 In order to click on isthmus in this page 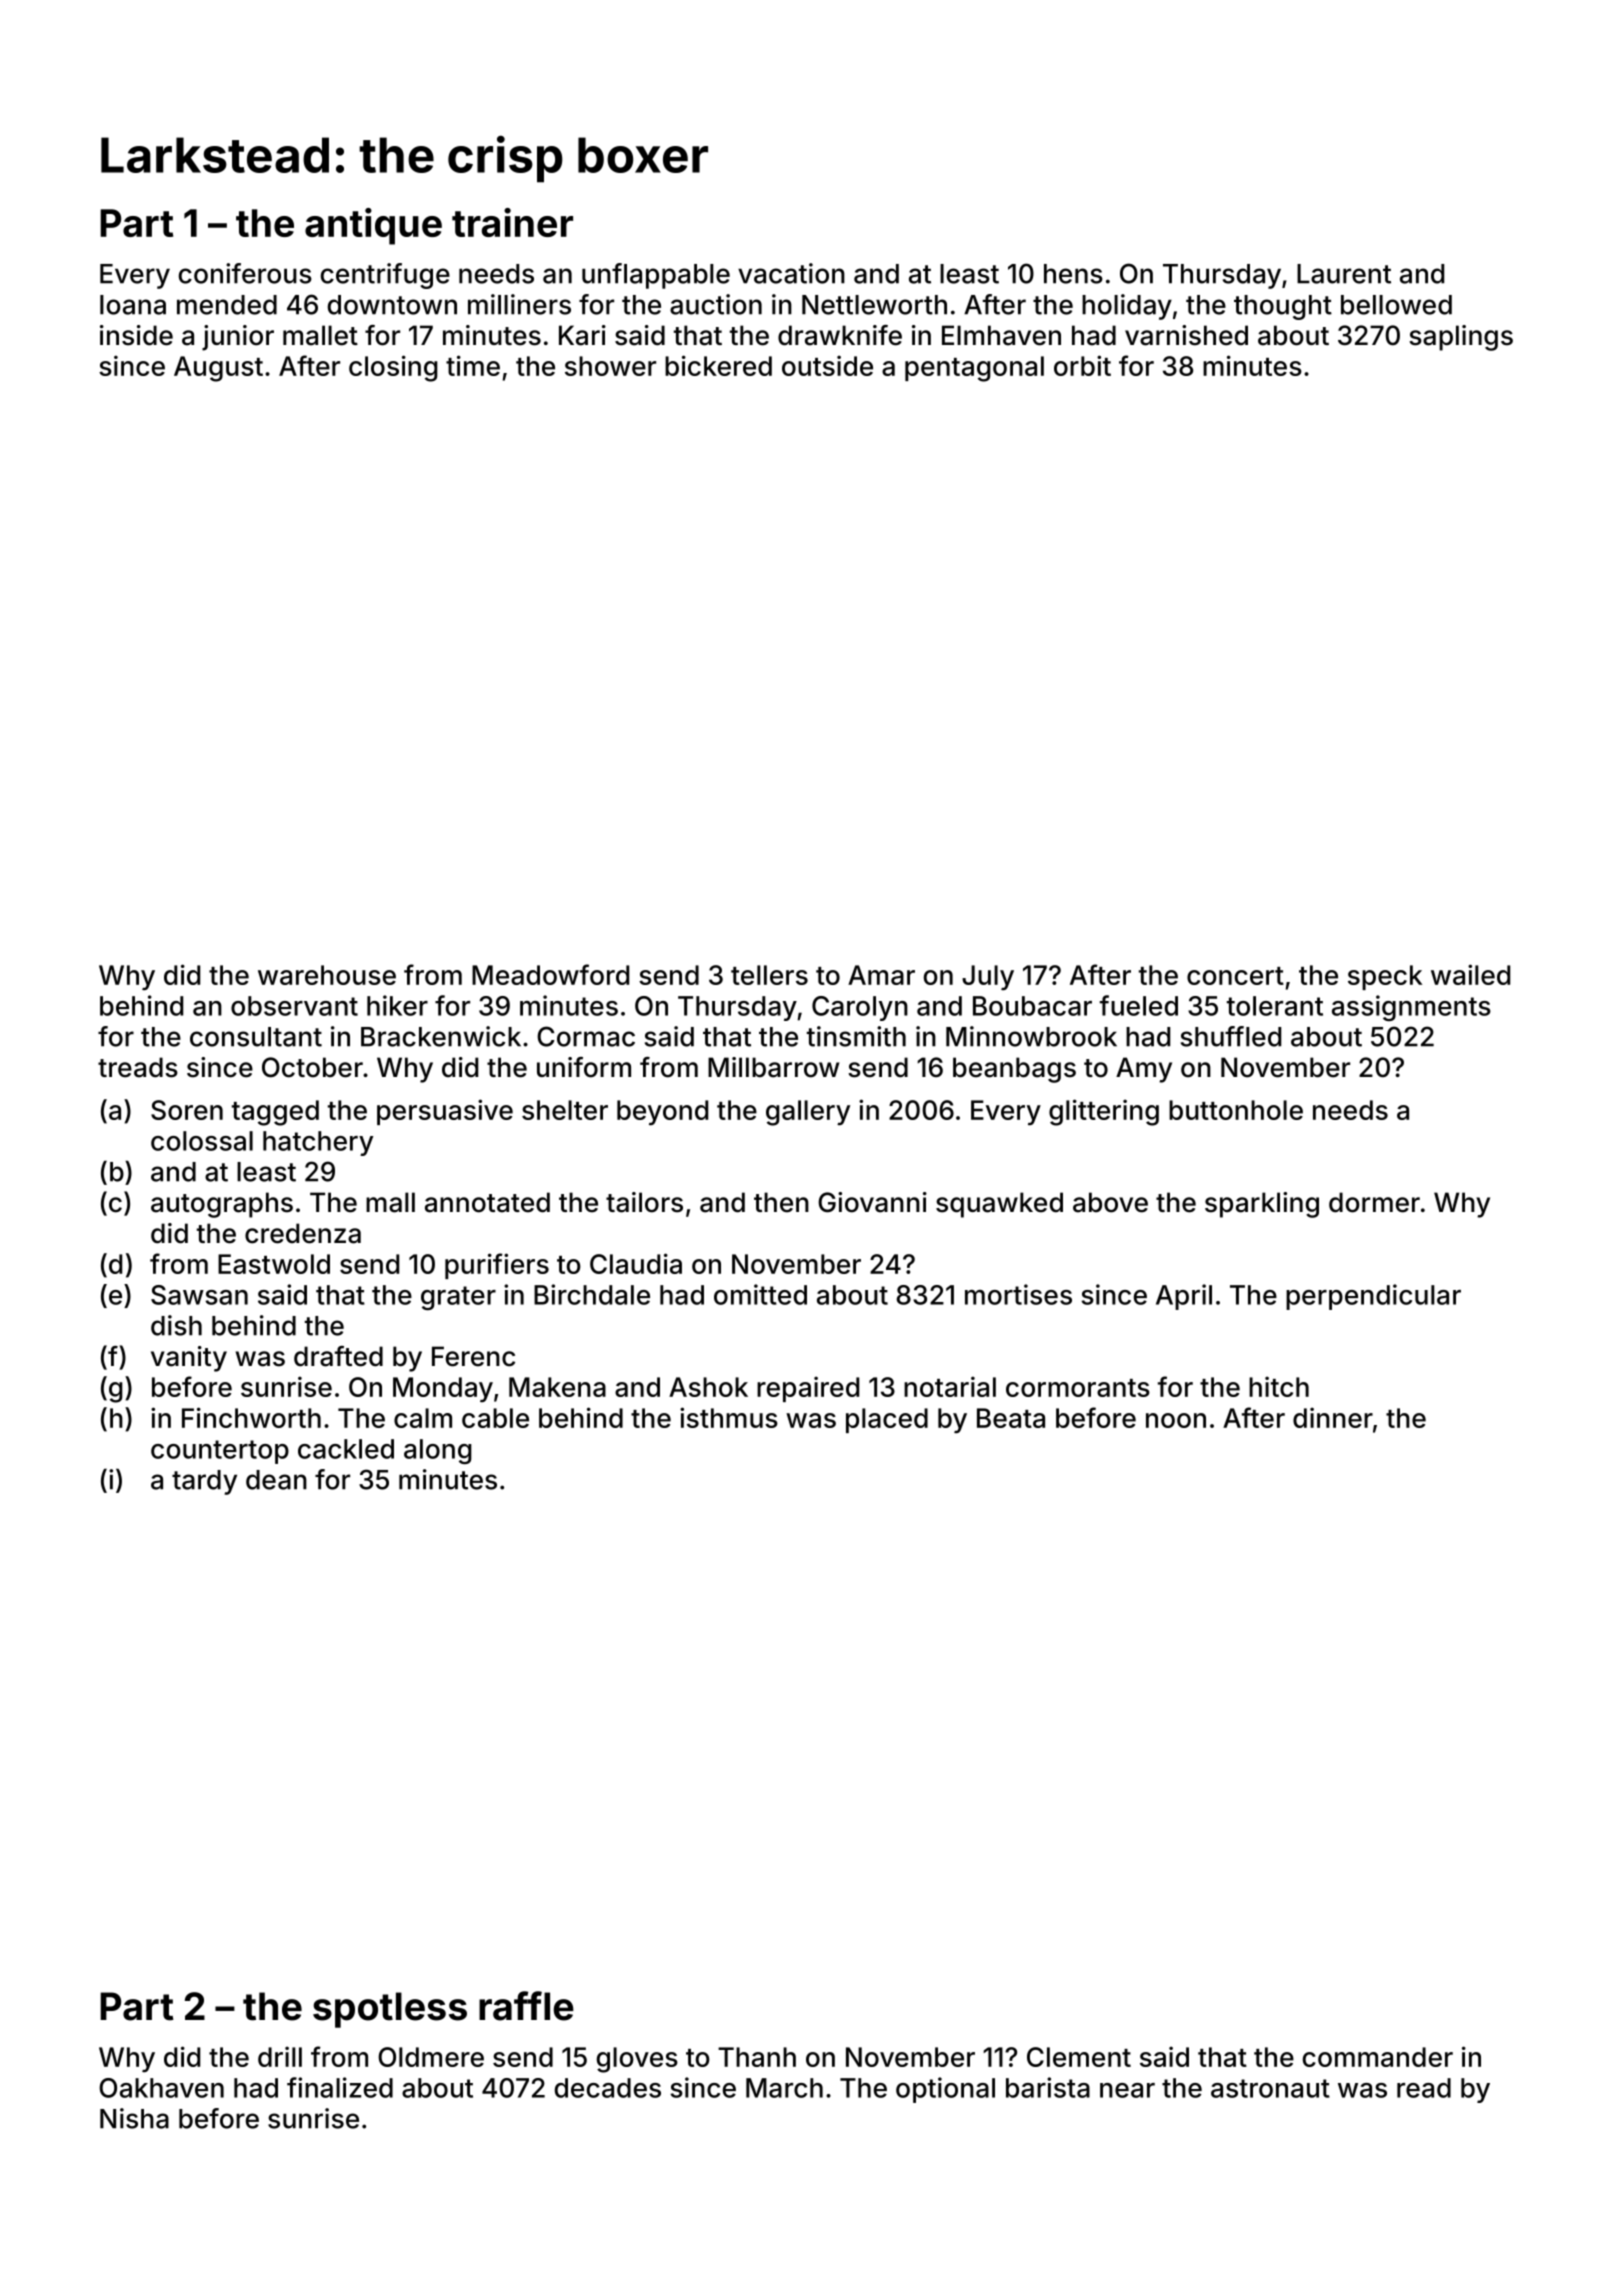, I will do `click(729, 1417)`.
